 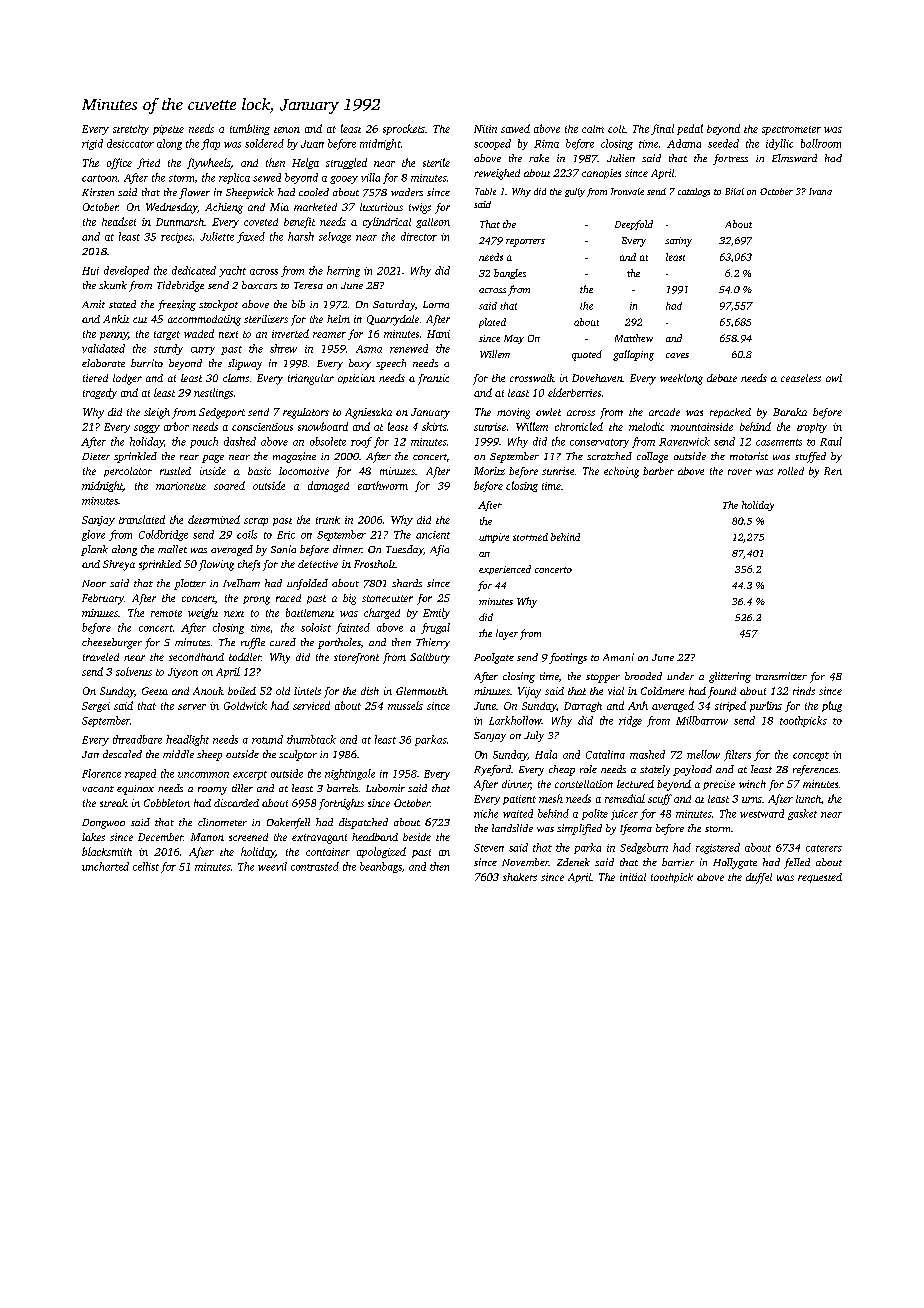 I want to click on spectrometer, so click(x=791, y=130).
